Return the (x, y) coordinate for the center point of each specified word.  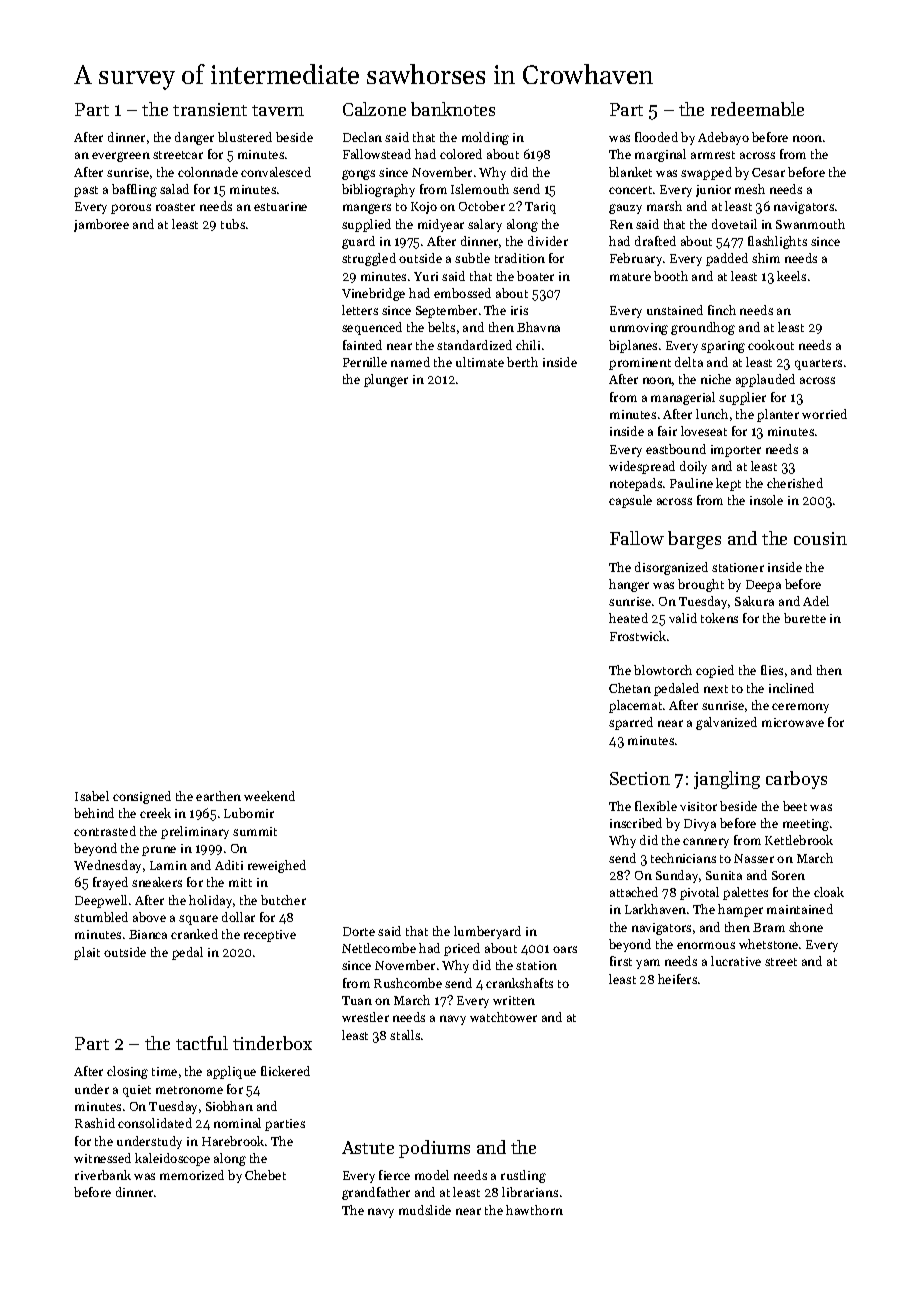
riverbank (103, 1175)
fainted (362, 345)
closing (127, 1072)
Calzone (374, 109)
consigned (142, 797)
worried (824, 414)
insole (766, 500)
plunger (386, 380)
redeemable (757, 109)
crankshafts (519, 983)
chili (528, 345)
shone (806, 927)
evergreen (121, 157)
